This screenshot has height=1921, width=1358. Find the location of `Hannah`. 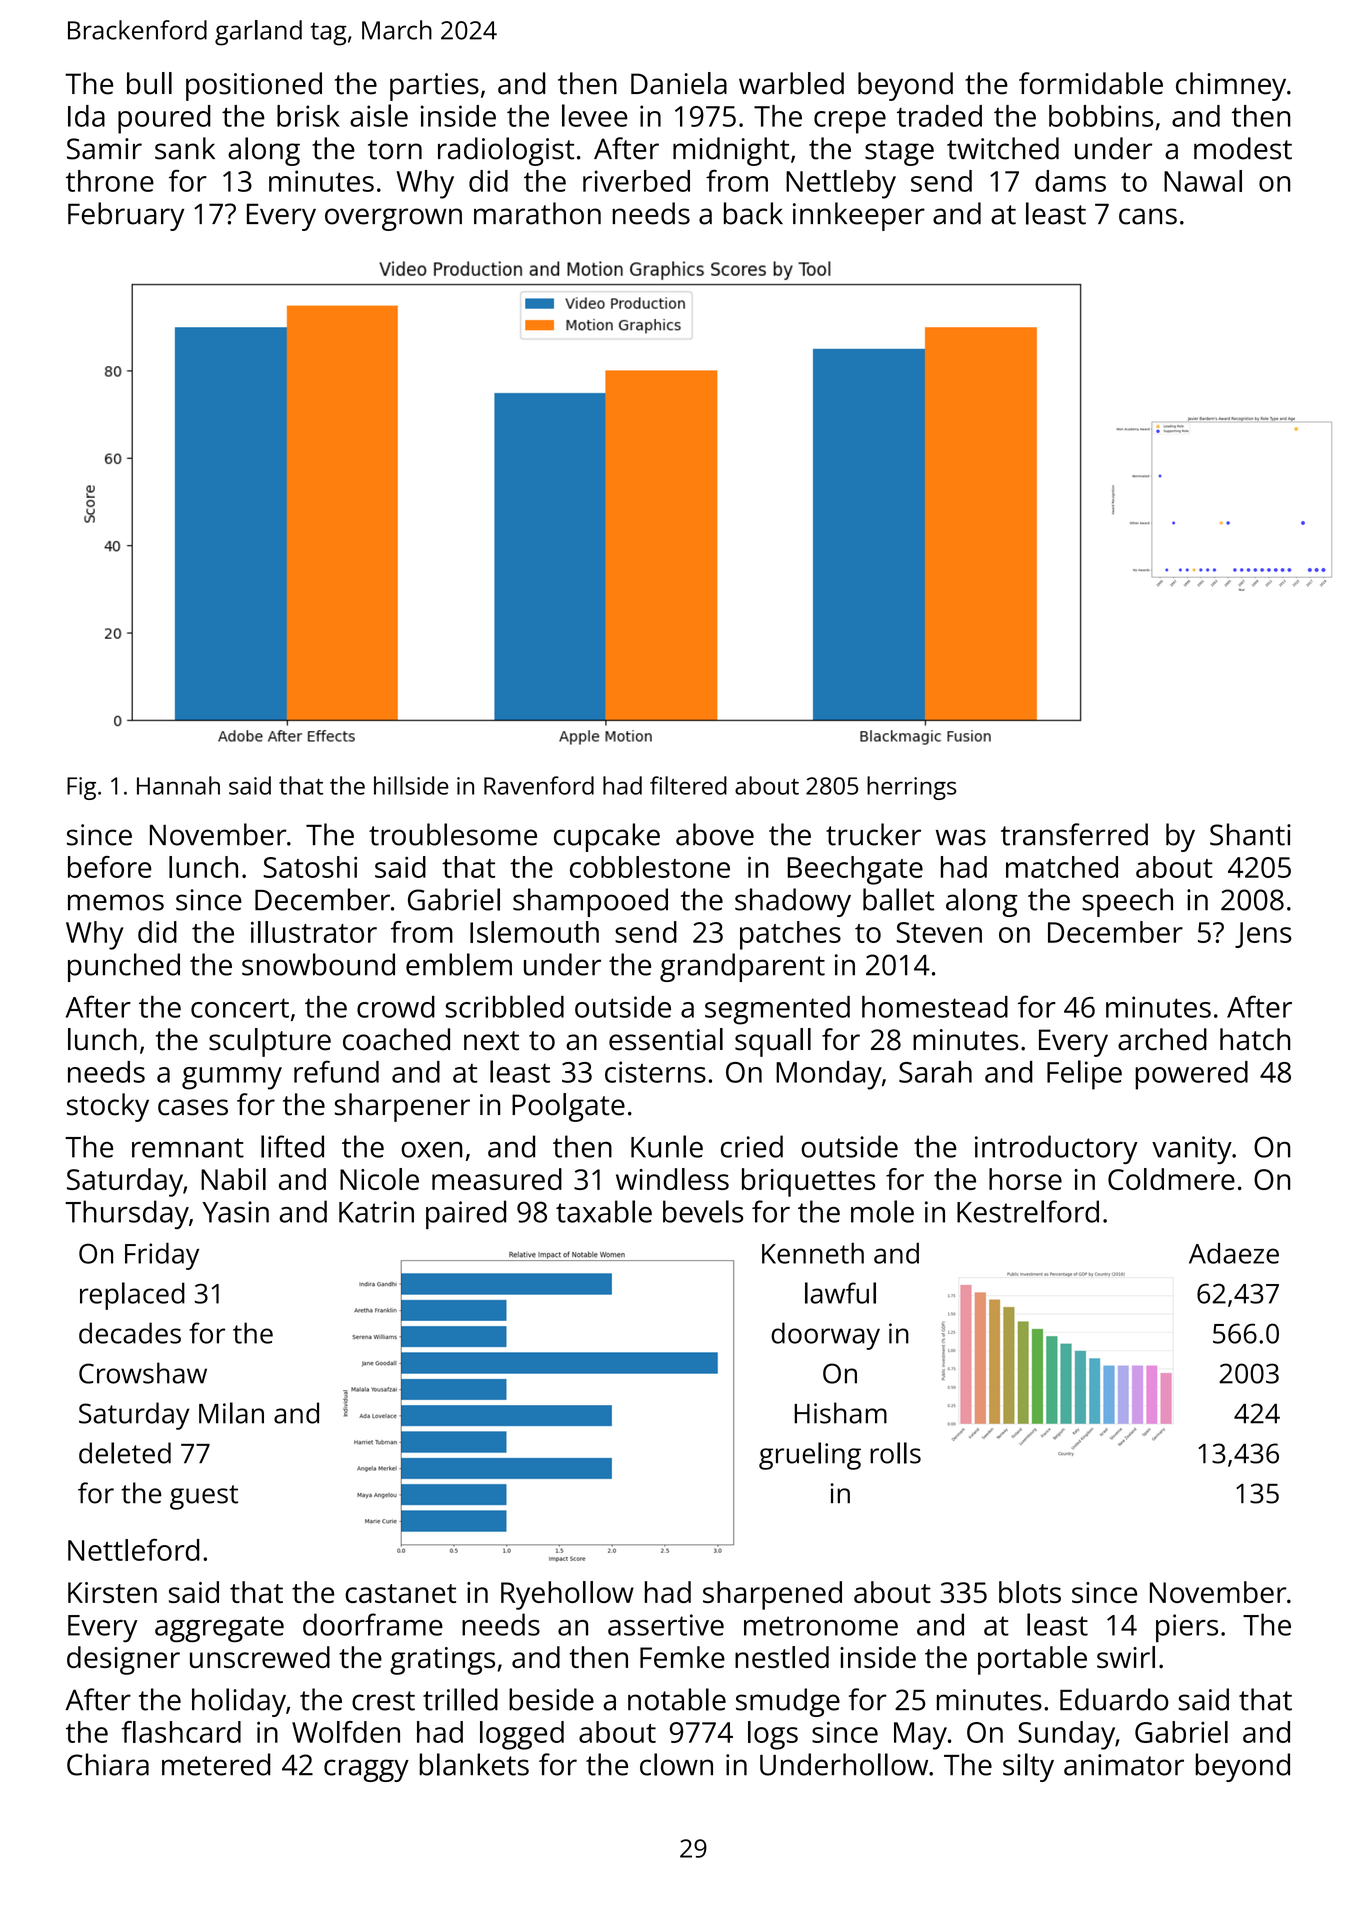

Hannah is located at coordinates (178, 785).
